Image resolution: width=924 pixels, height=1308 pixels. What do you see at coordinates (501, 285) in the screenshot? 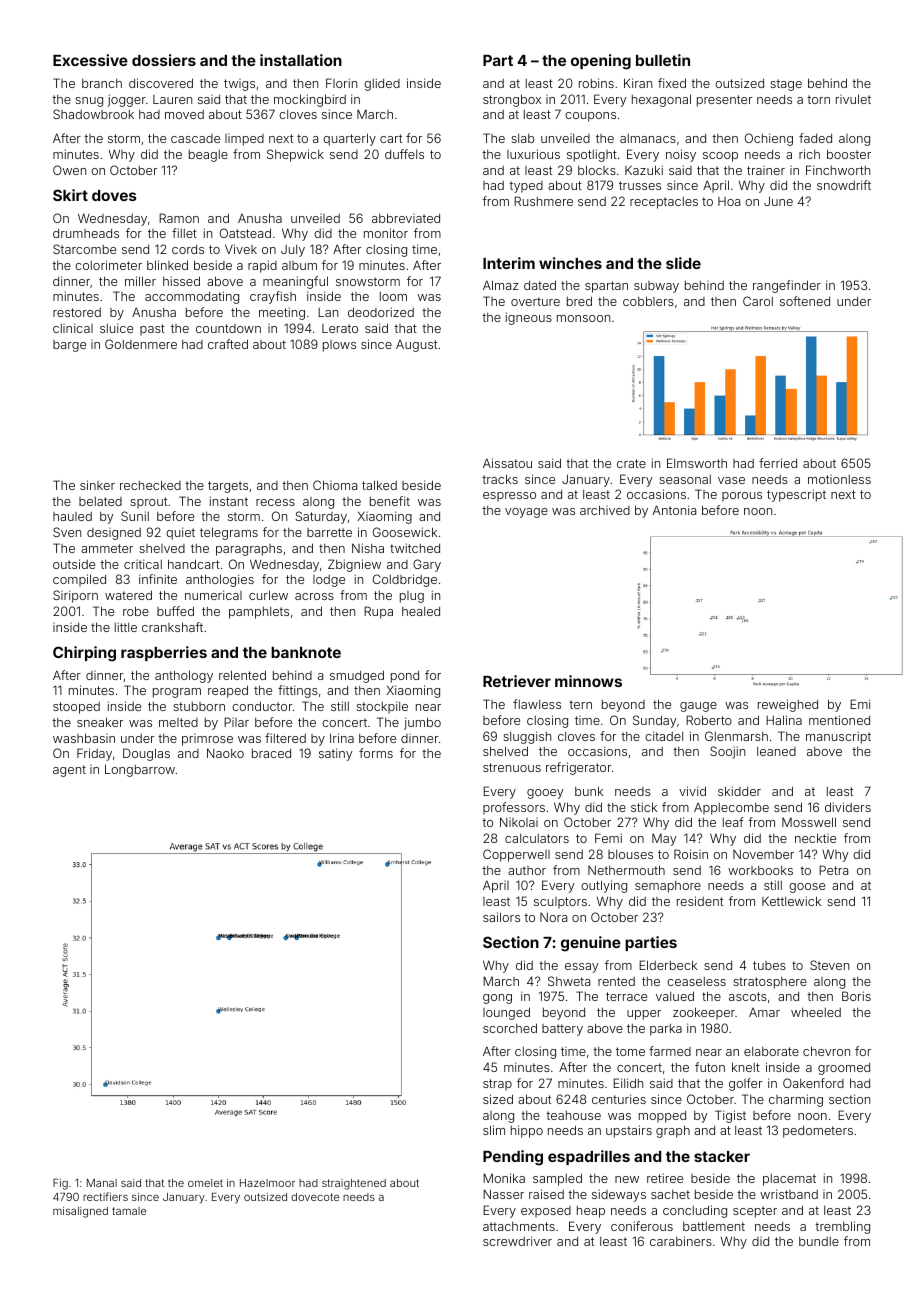
I see `Almaz` at bounding box center [501, 285].
